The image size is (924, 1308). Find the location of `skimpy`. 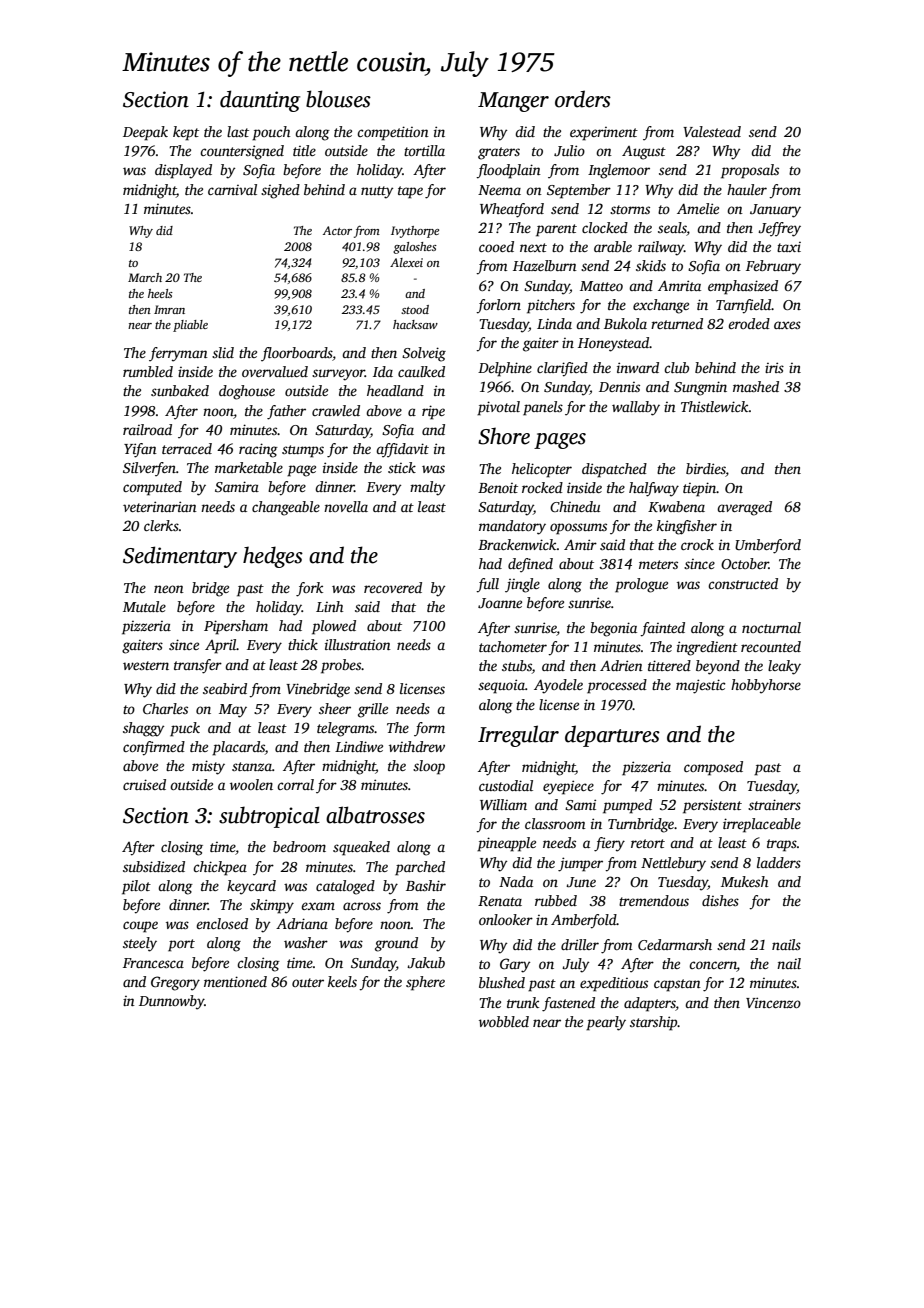

skimpy is located at coordinates (272, 906).
